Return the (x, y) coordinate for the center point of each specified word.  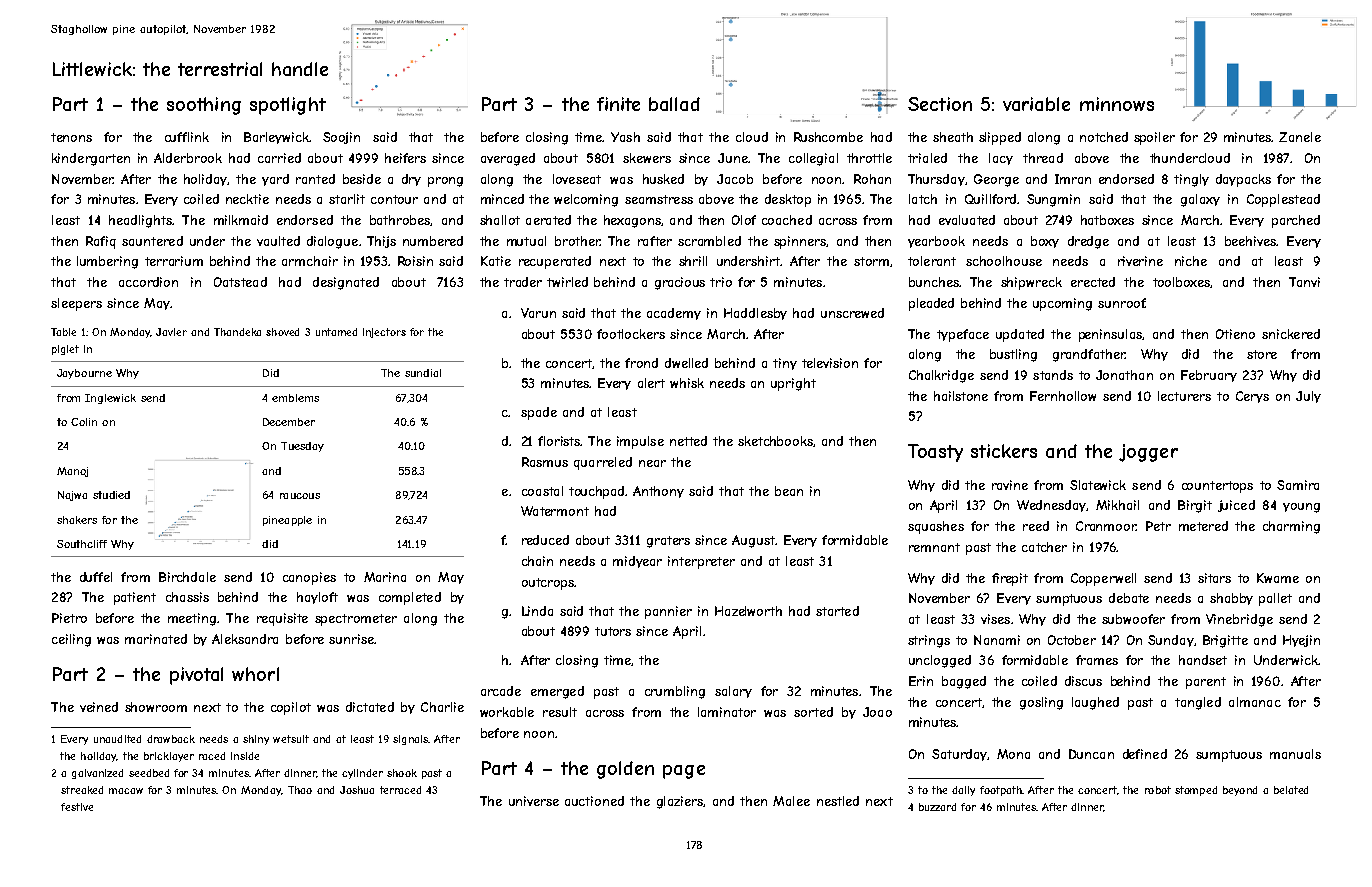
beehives (1250, 241)
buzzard (937, 807)
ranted (315, 179)
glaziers (680, 802)
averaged (508, 159)
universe (534, 801)
